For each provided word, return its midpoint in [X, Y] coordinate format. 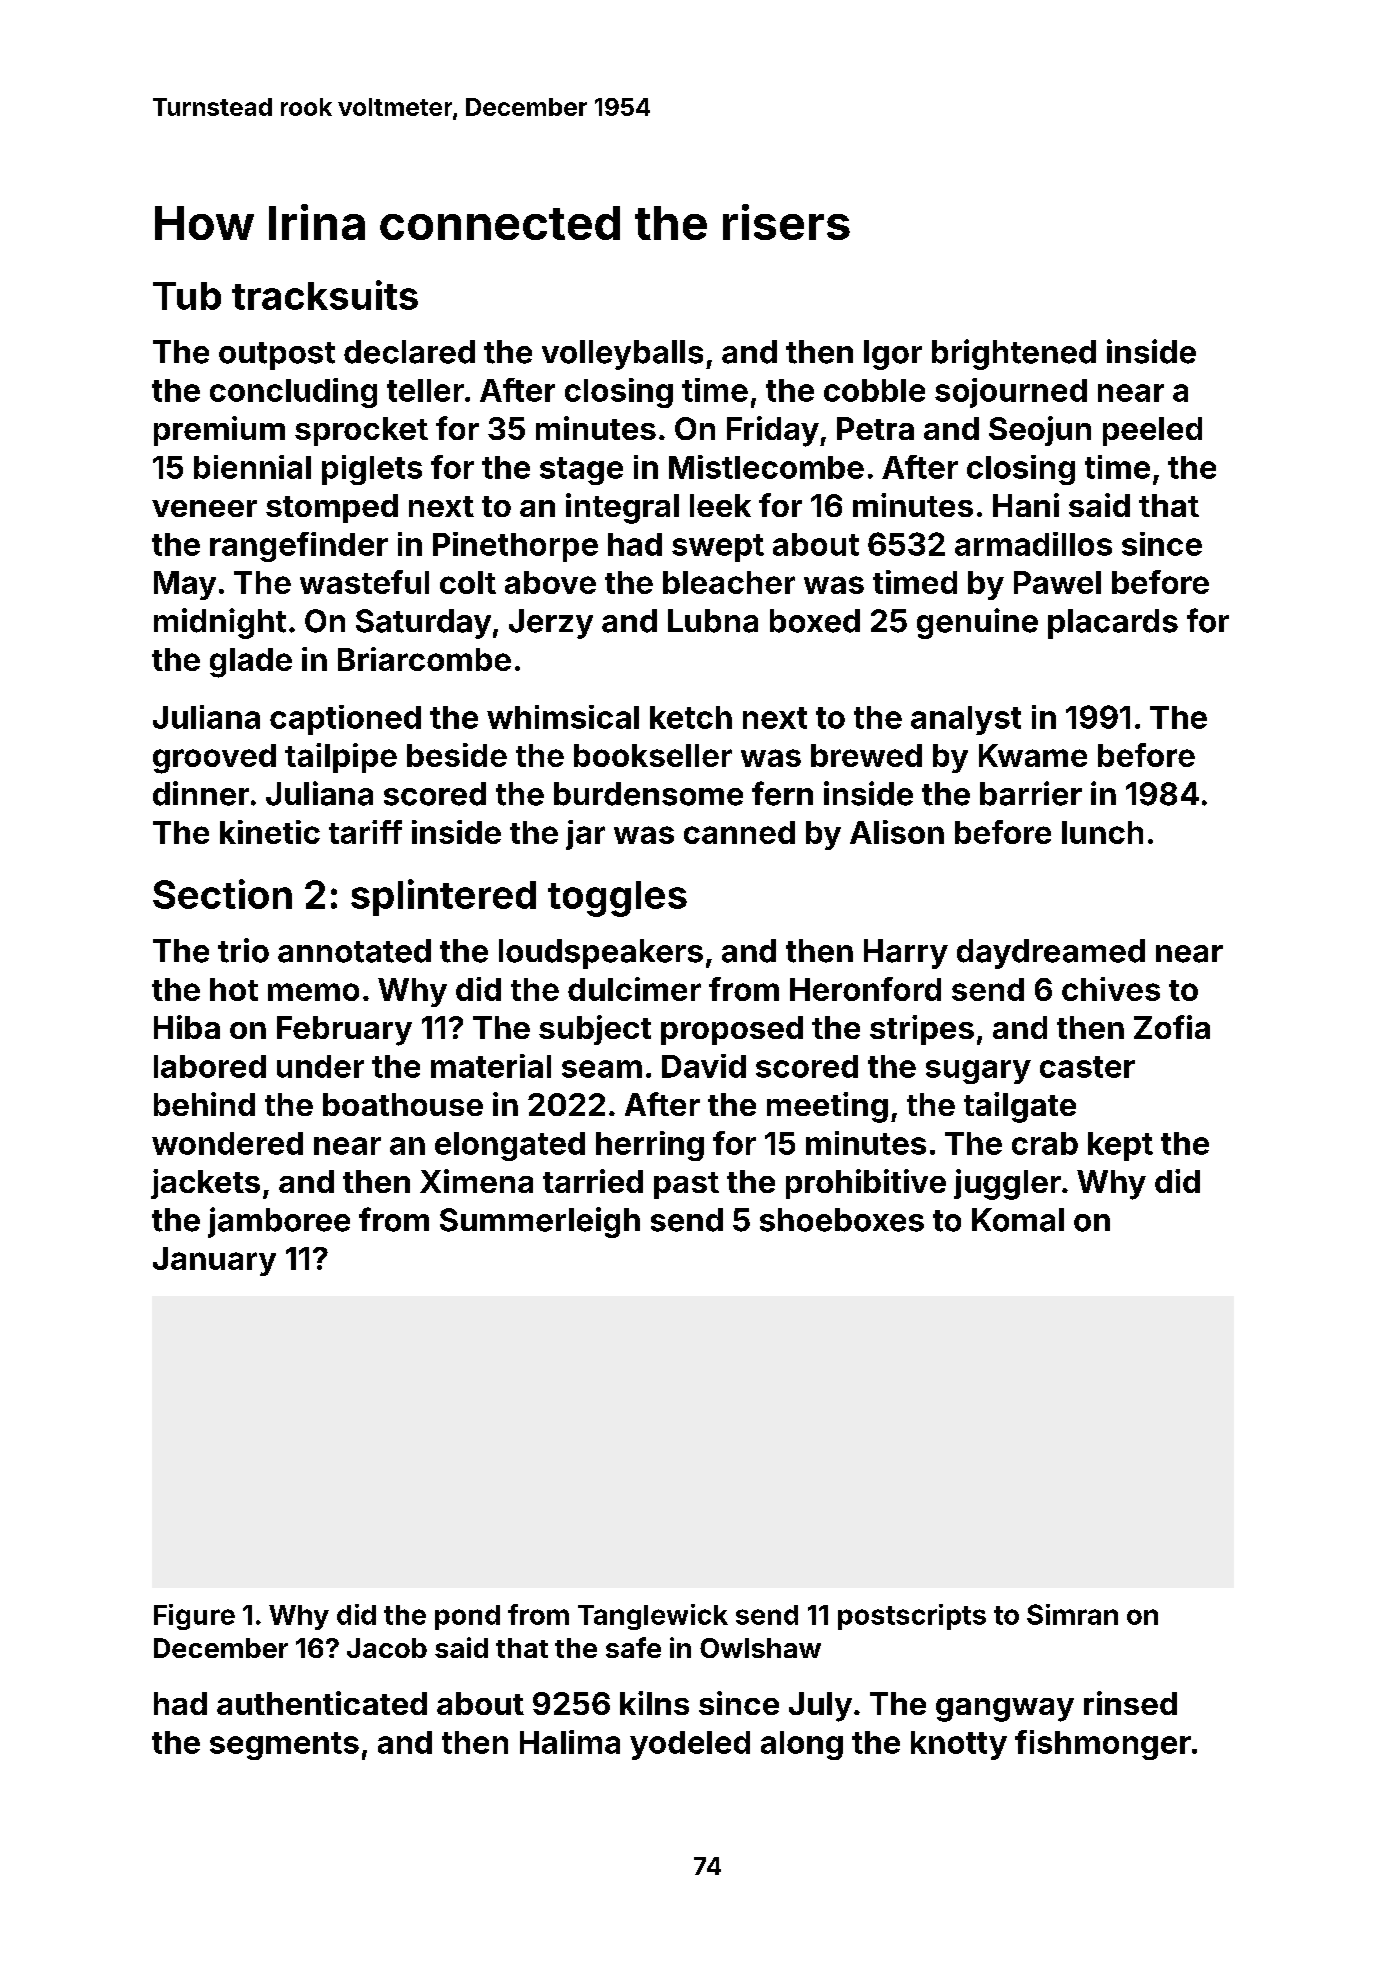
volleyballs [622, 355]
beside [457, 755]
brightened [1014, 354]
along [802, 1745]
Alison [897, 832]
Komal [1018, 1220]
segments [284, 1746]
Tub [187, 296]
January [214, 1261]
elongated [510, 1146]
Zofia [1172, 1027]
